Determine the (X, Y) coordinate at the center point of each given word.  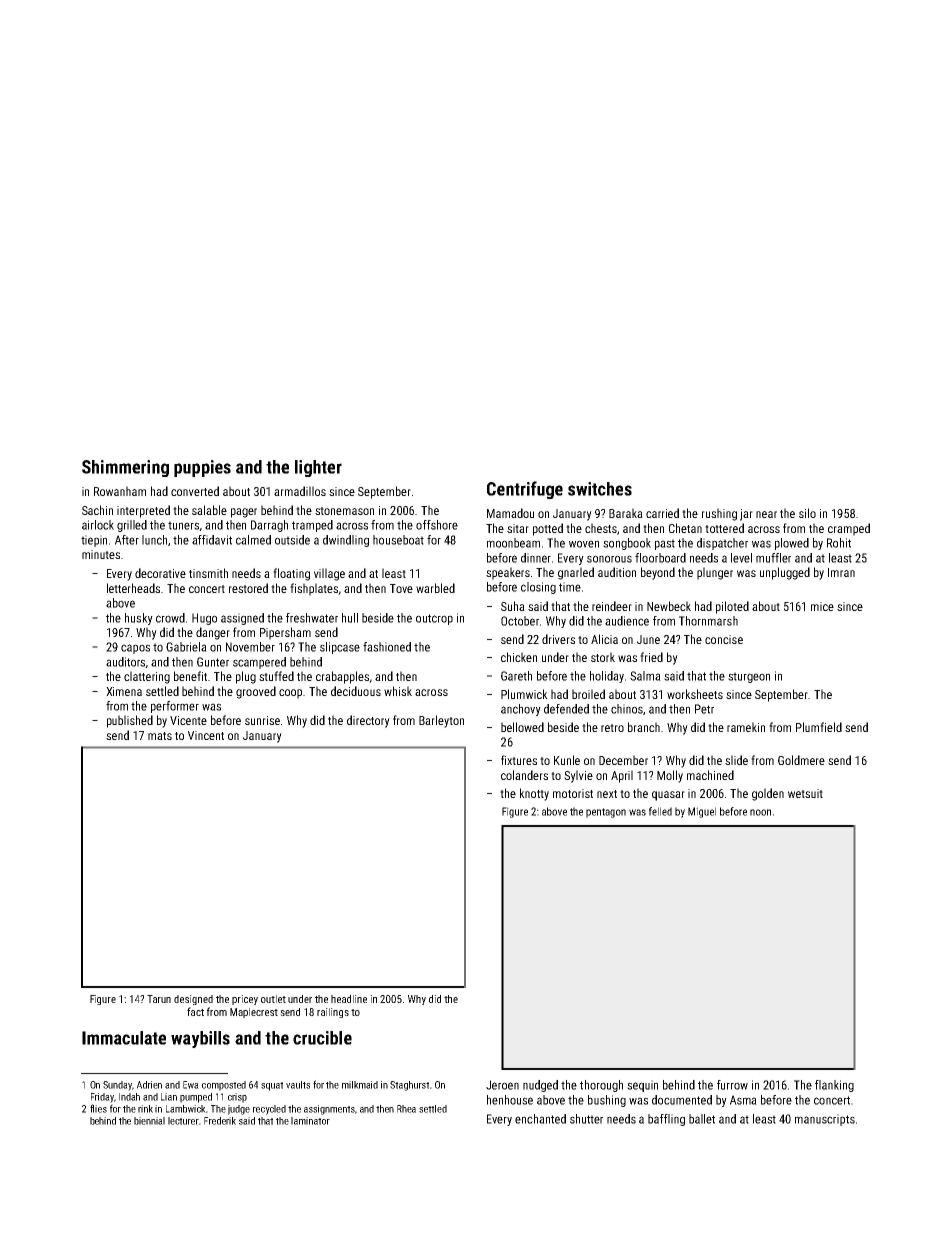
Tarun (159, 999)
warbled (435, 588)
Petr (704, 709)
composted (224, 1086)
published (130, 721)
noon (760, 812)
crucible (322, 1038)
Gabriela (186, 647)
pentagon (606, 813)
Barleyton (441, 721)
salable (209, 510)
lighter (318, 468)
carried (662, 513)
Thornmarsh (708, 621)
